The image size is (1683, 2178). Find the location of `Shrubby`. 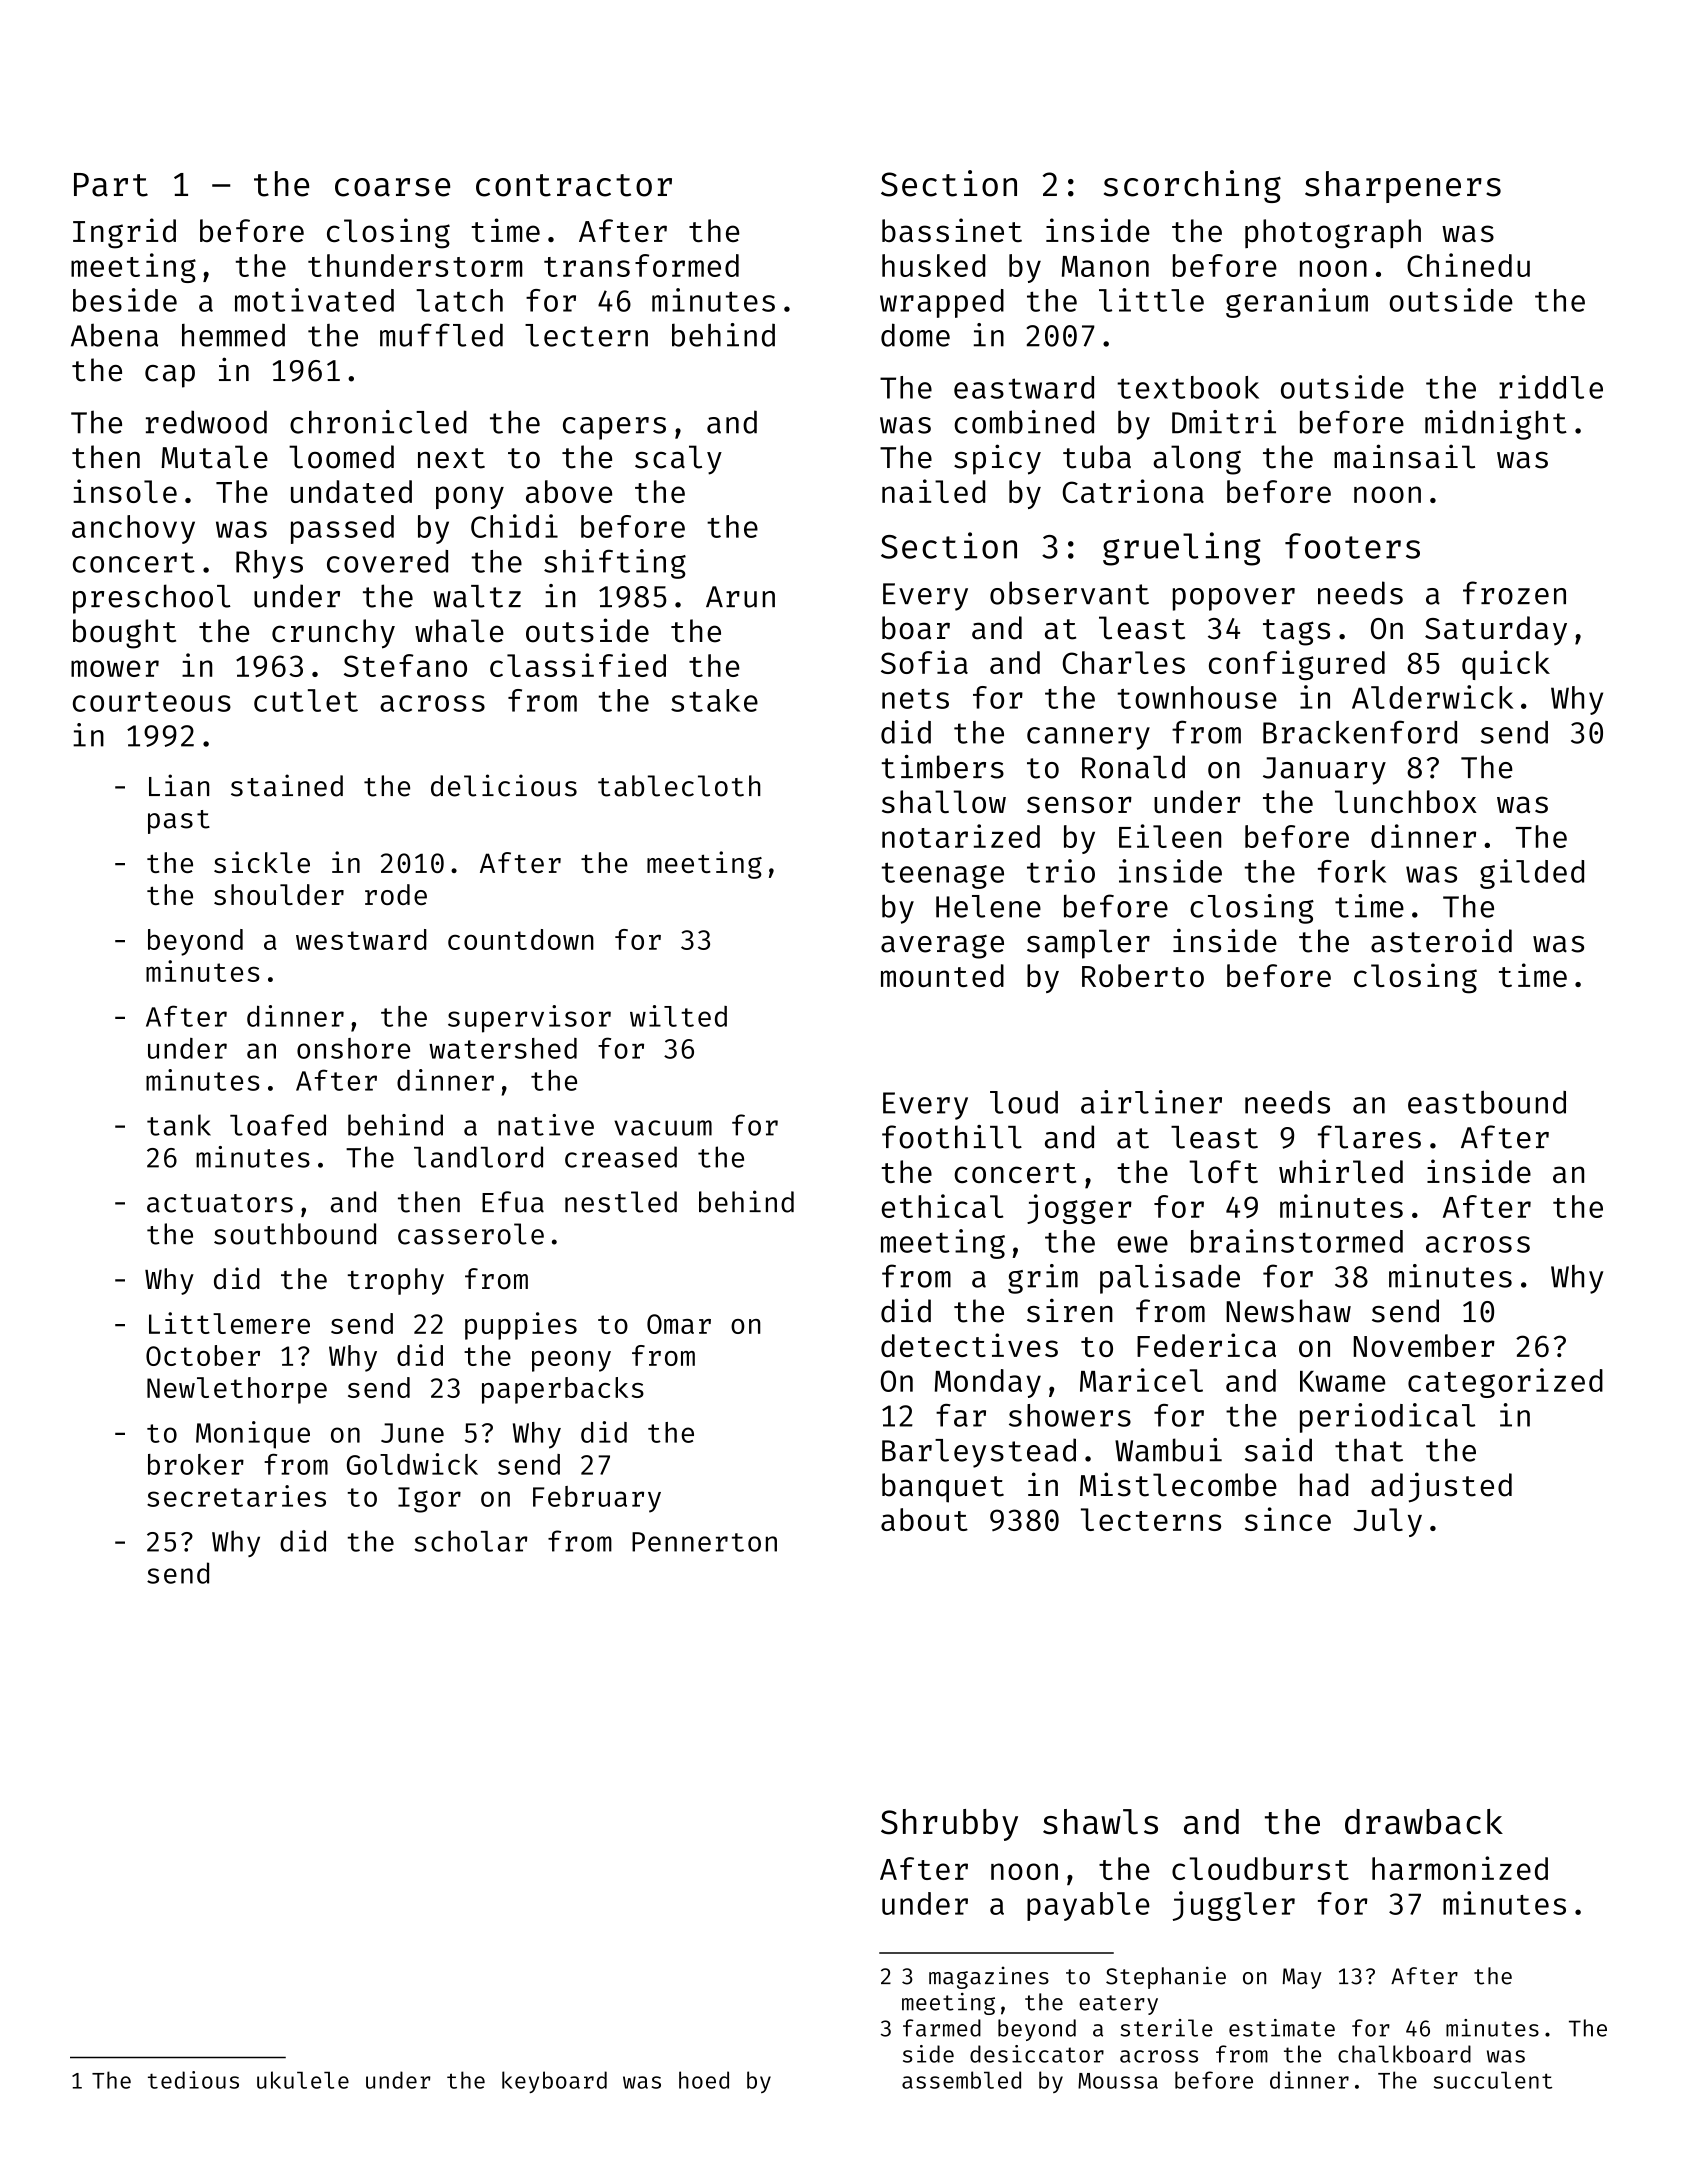

Shrubby is located at coordinates (949, 1825).
